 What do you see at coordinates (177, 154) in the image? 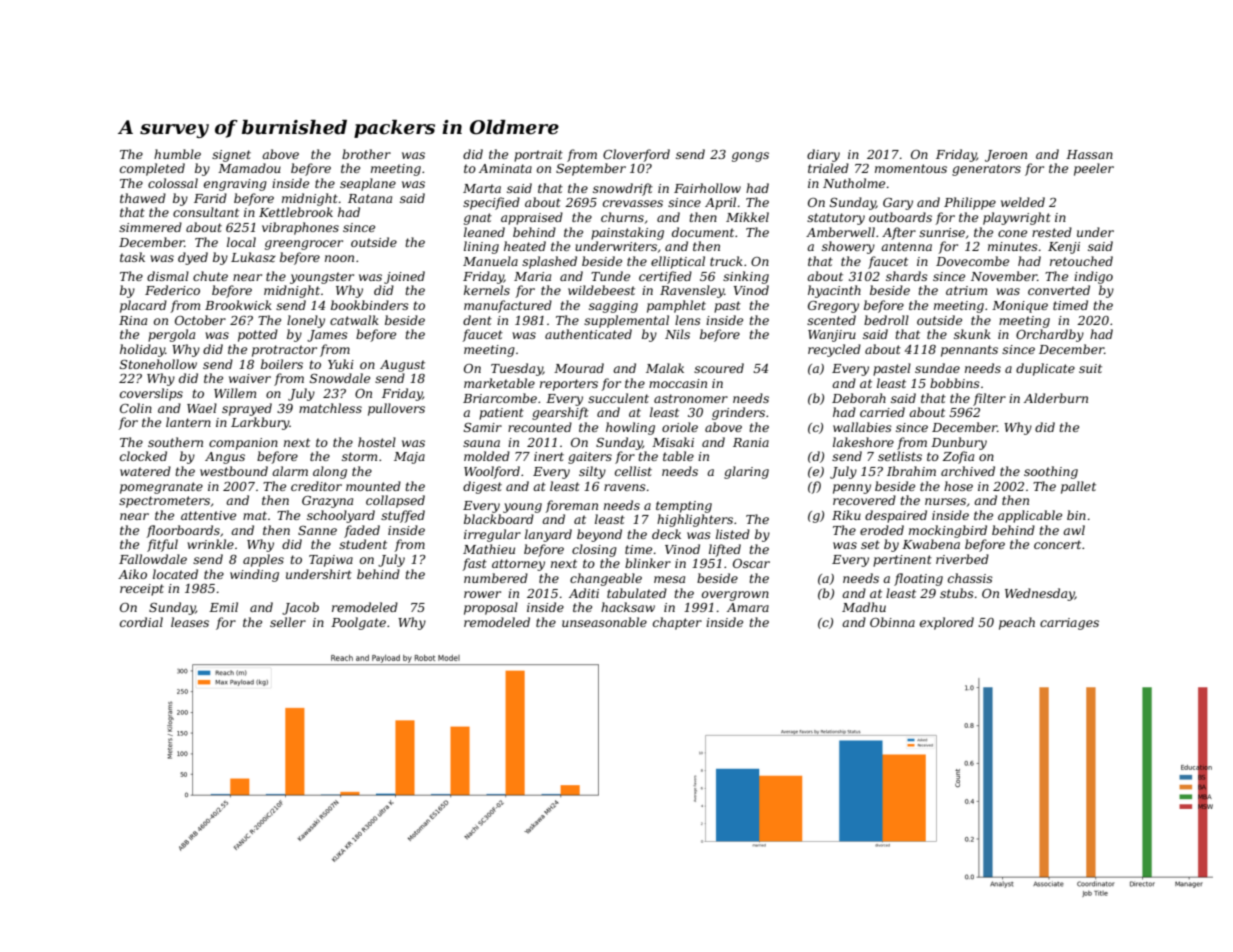
I see `humble` at bounding box center [177, 154].
